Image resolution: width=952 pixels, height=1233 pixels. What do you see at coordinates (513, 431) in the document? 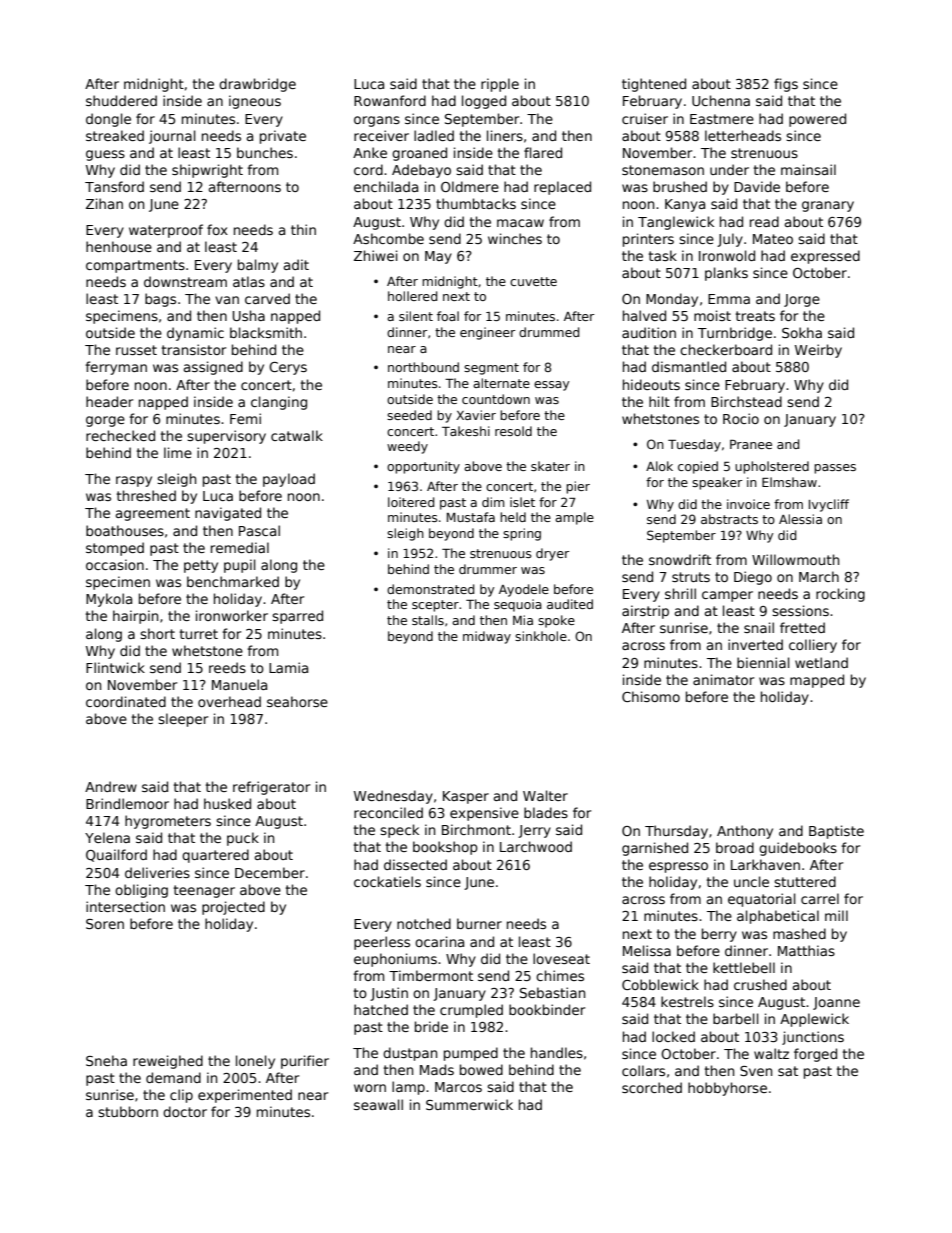
I see `resold` at bounding box center [513, 431].
